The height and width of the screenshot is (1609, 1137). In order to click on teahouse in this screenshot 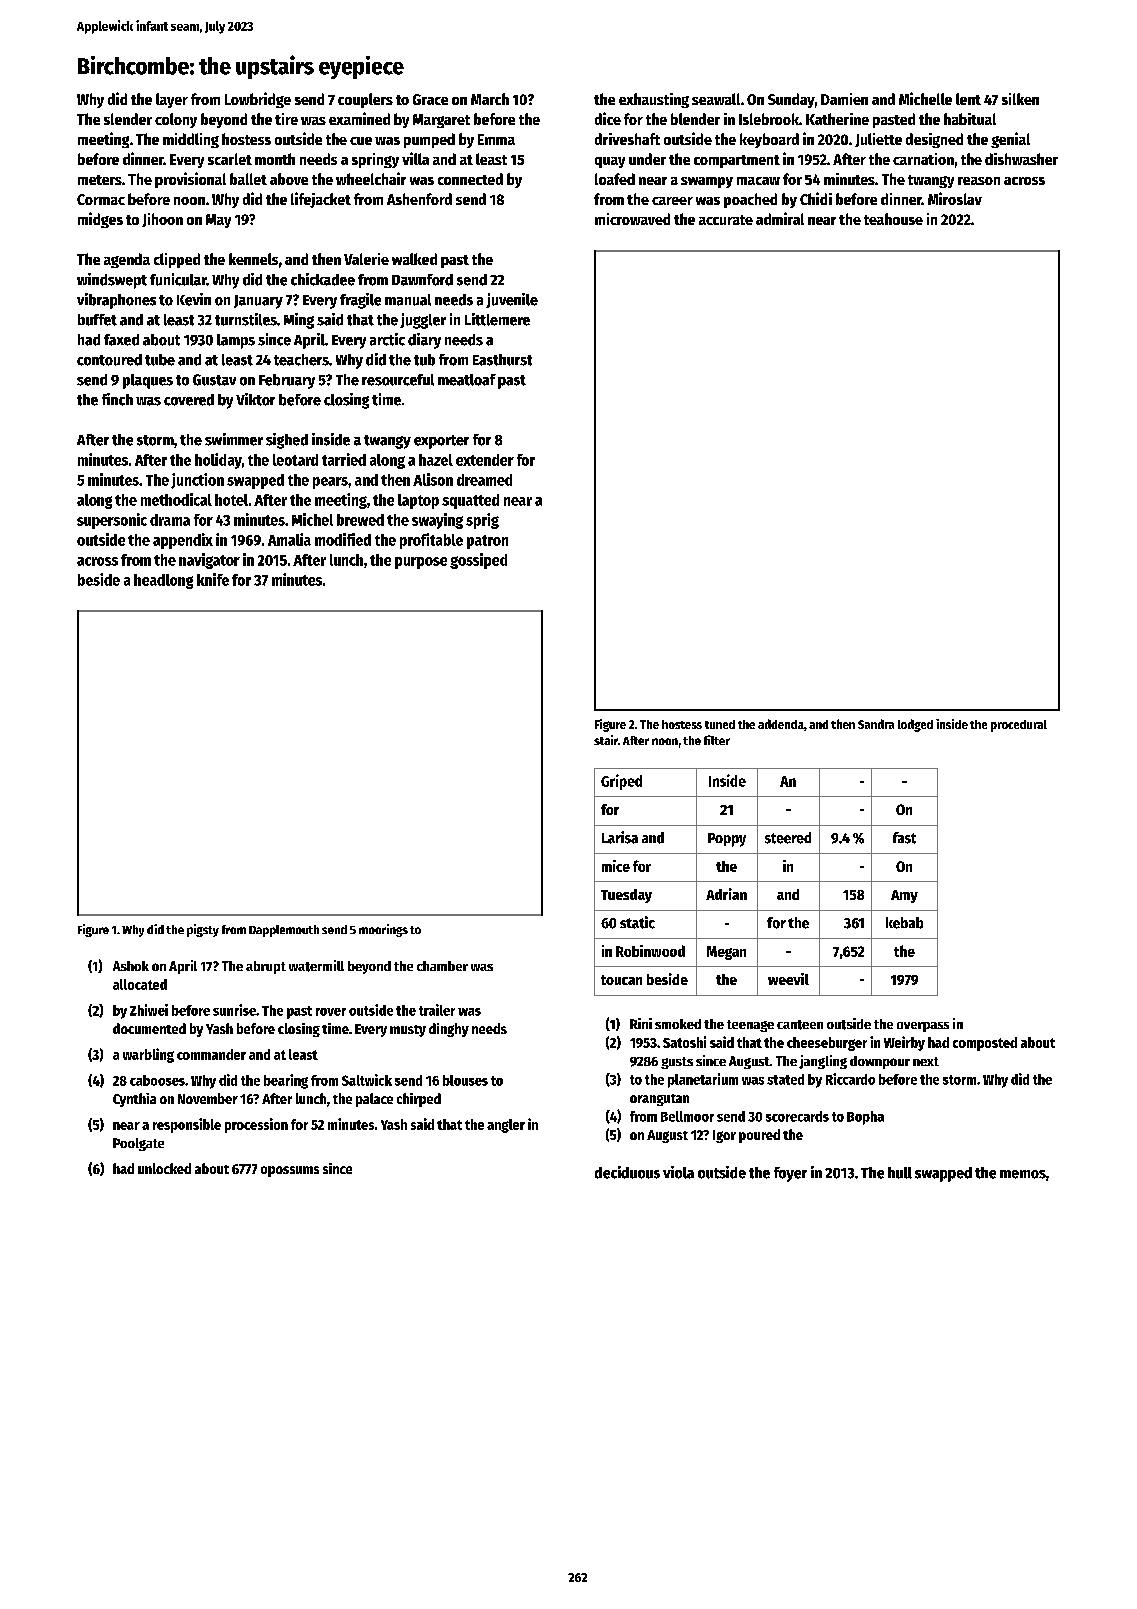, I will do `click(893, 219)`.
